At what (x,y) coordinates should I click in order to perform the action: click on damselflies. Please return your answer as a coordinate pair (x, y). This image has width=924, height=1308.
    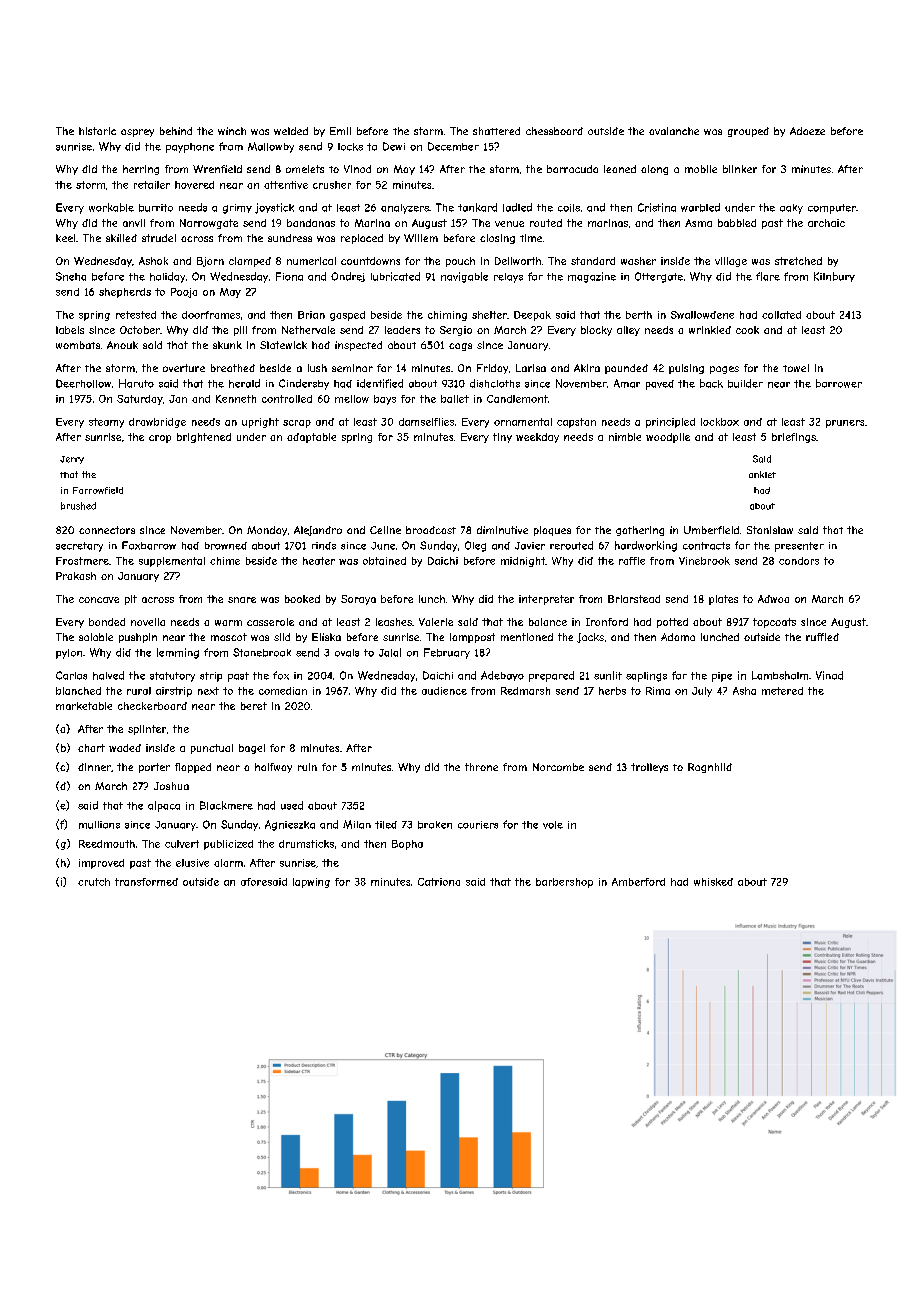
    Looking at the image, I should click on (426, 422).
